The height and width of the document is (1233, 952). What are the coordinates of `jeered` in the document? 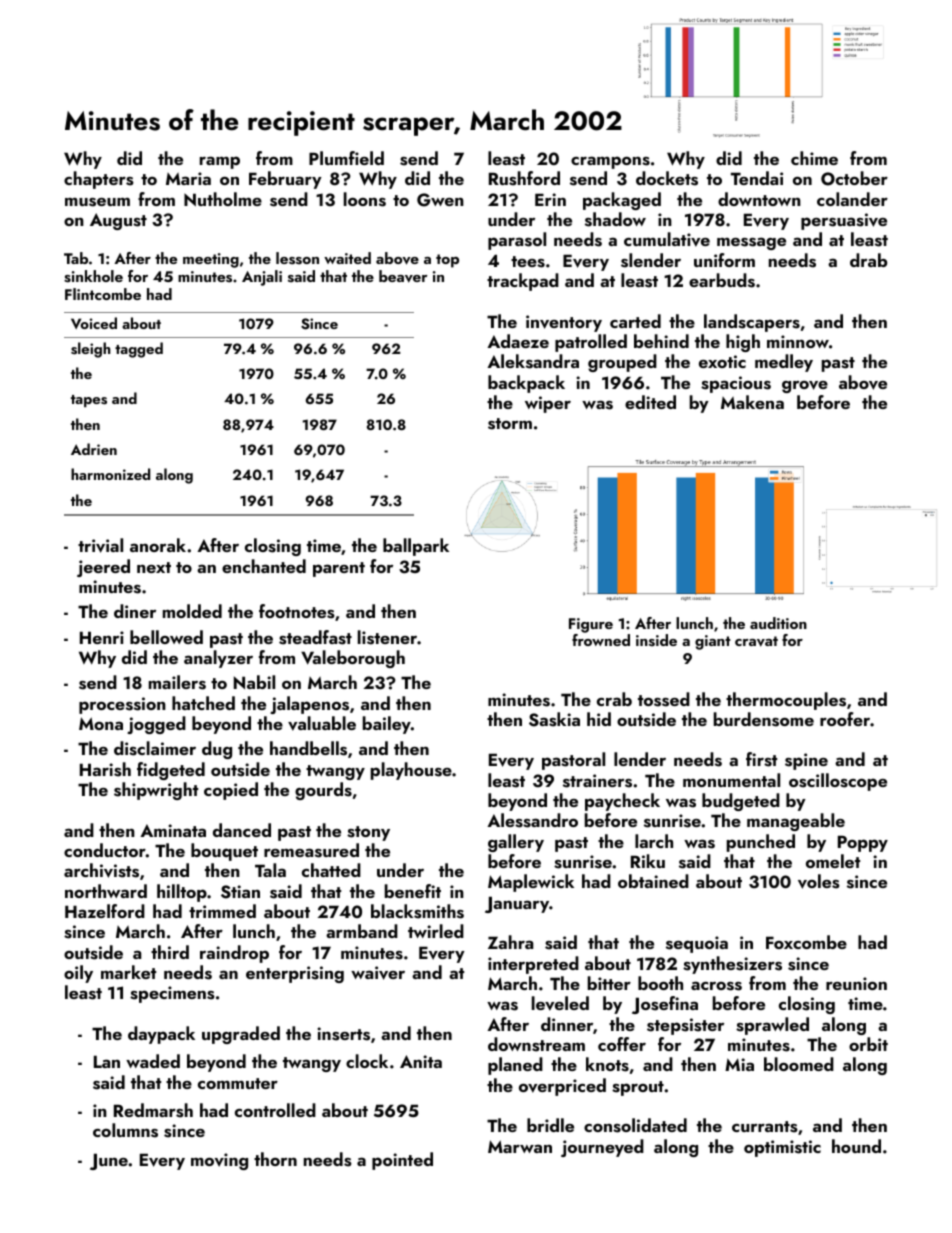 It's located at (103, 568).
